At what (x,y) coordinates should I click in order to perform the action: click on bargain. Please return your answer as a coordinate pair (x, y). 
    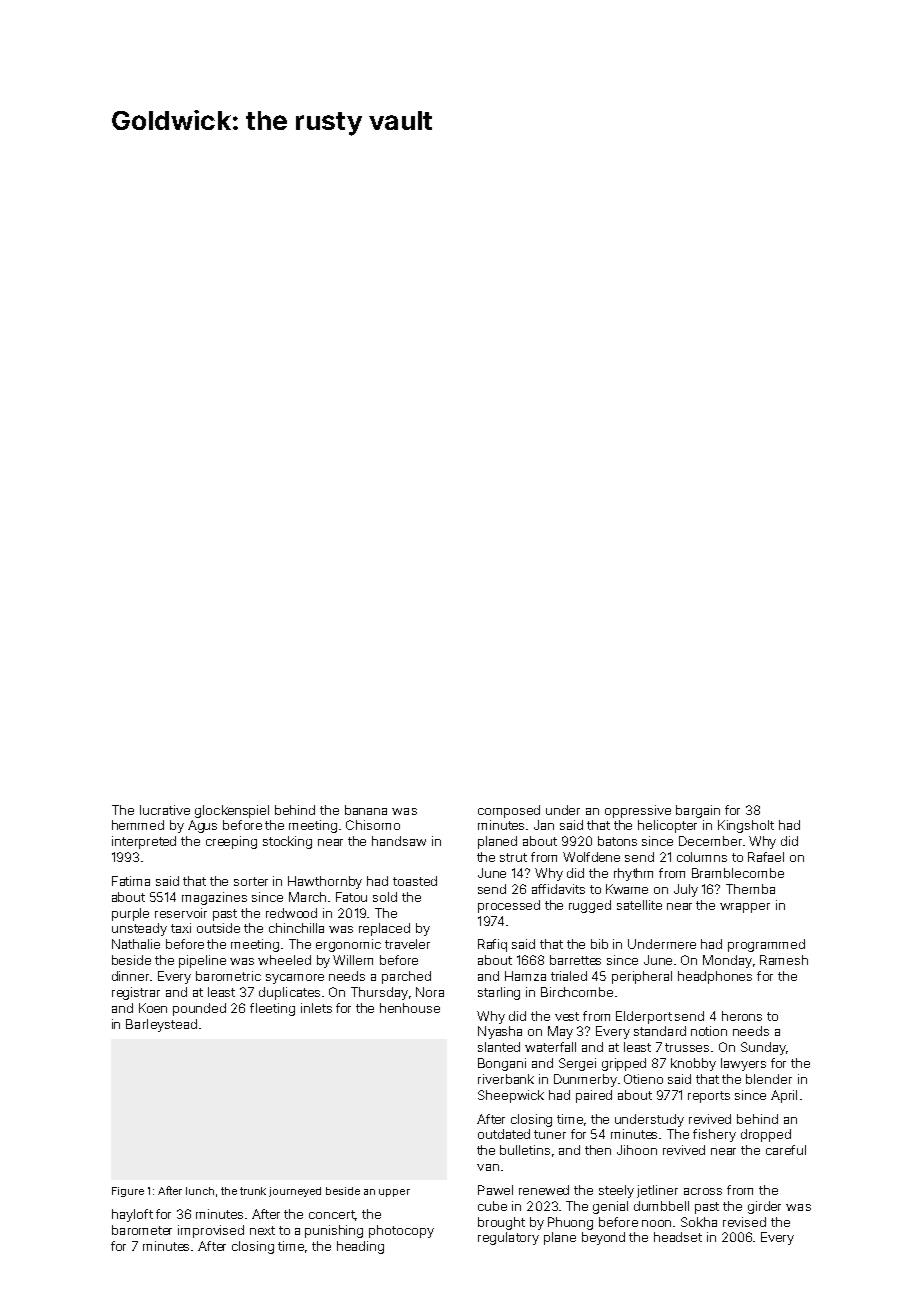
    Looking at the image, I should click on (698, 811).
